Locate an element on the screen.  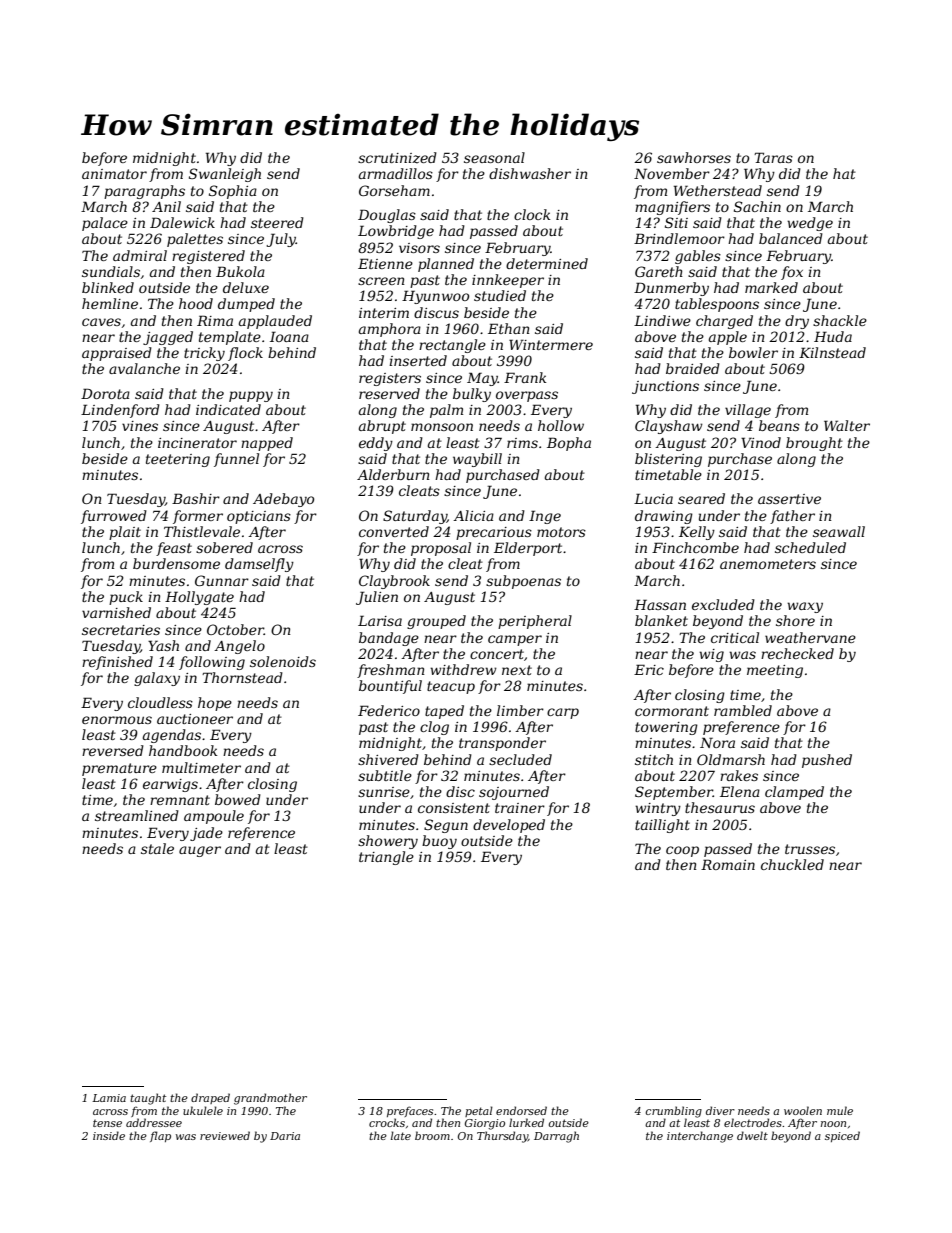
indicated is located at coordinates (228, 409).
